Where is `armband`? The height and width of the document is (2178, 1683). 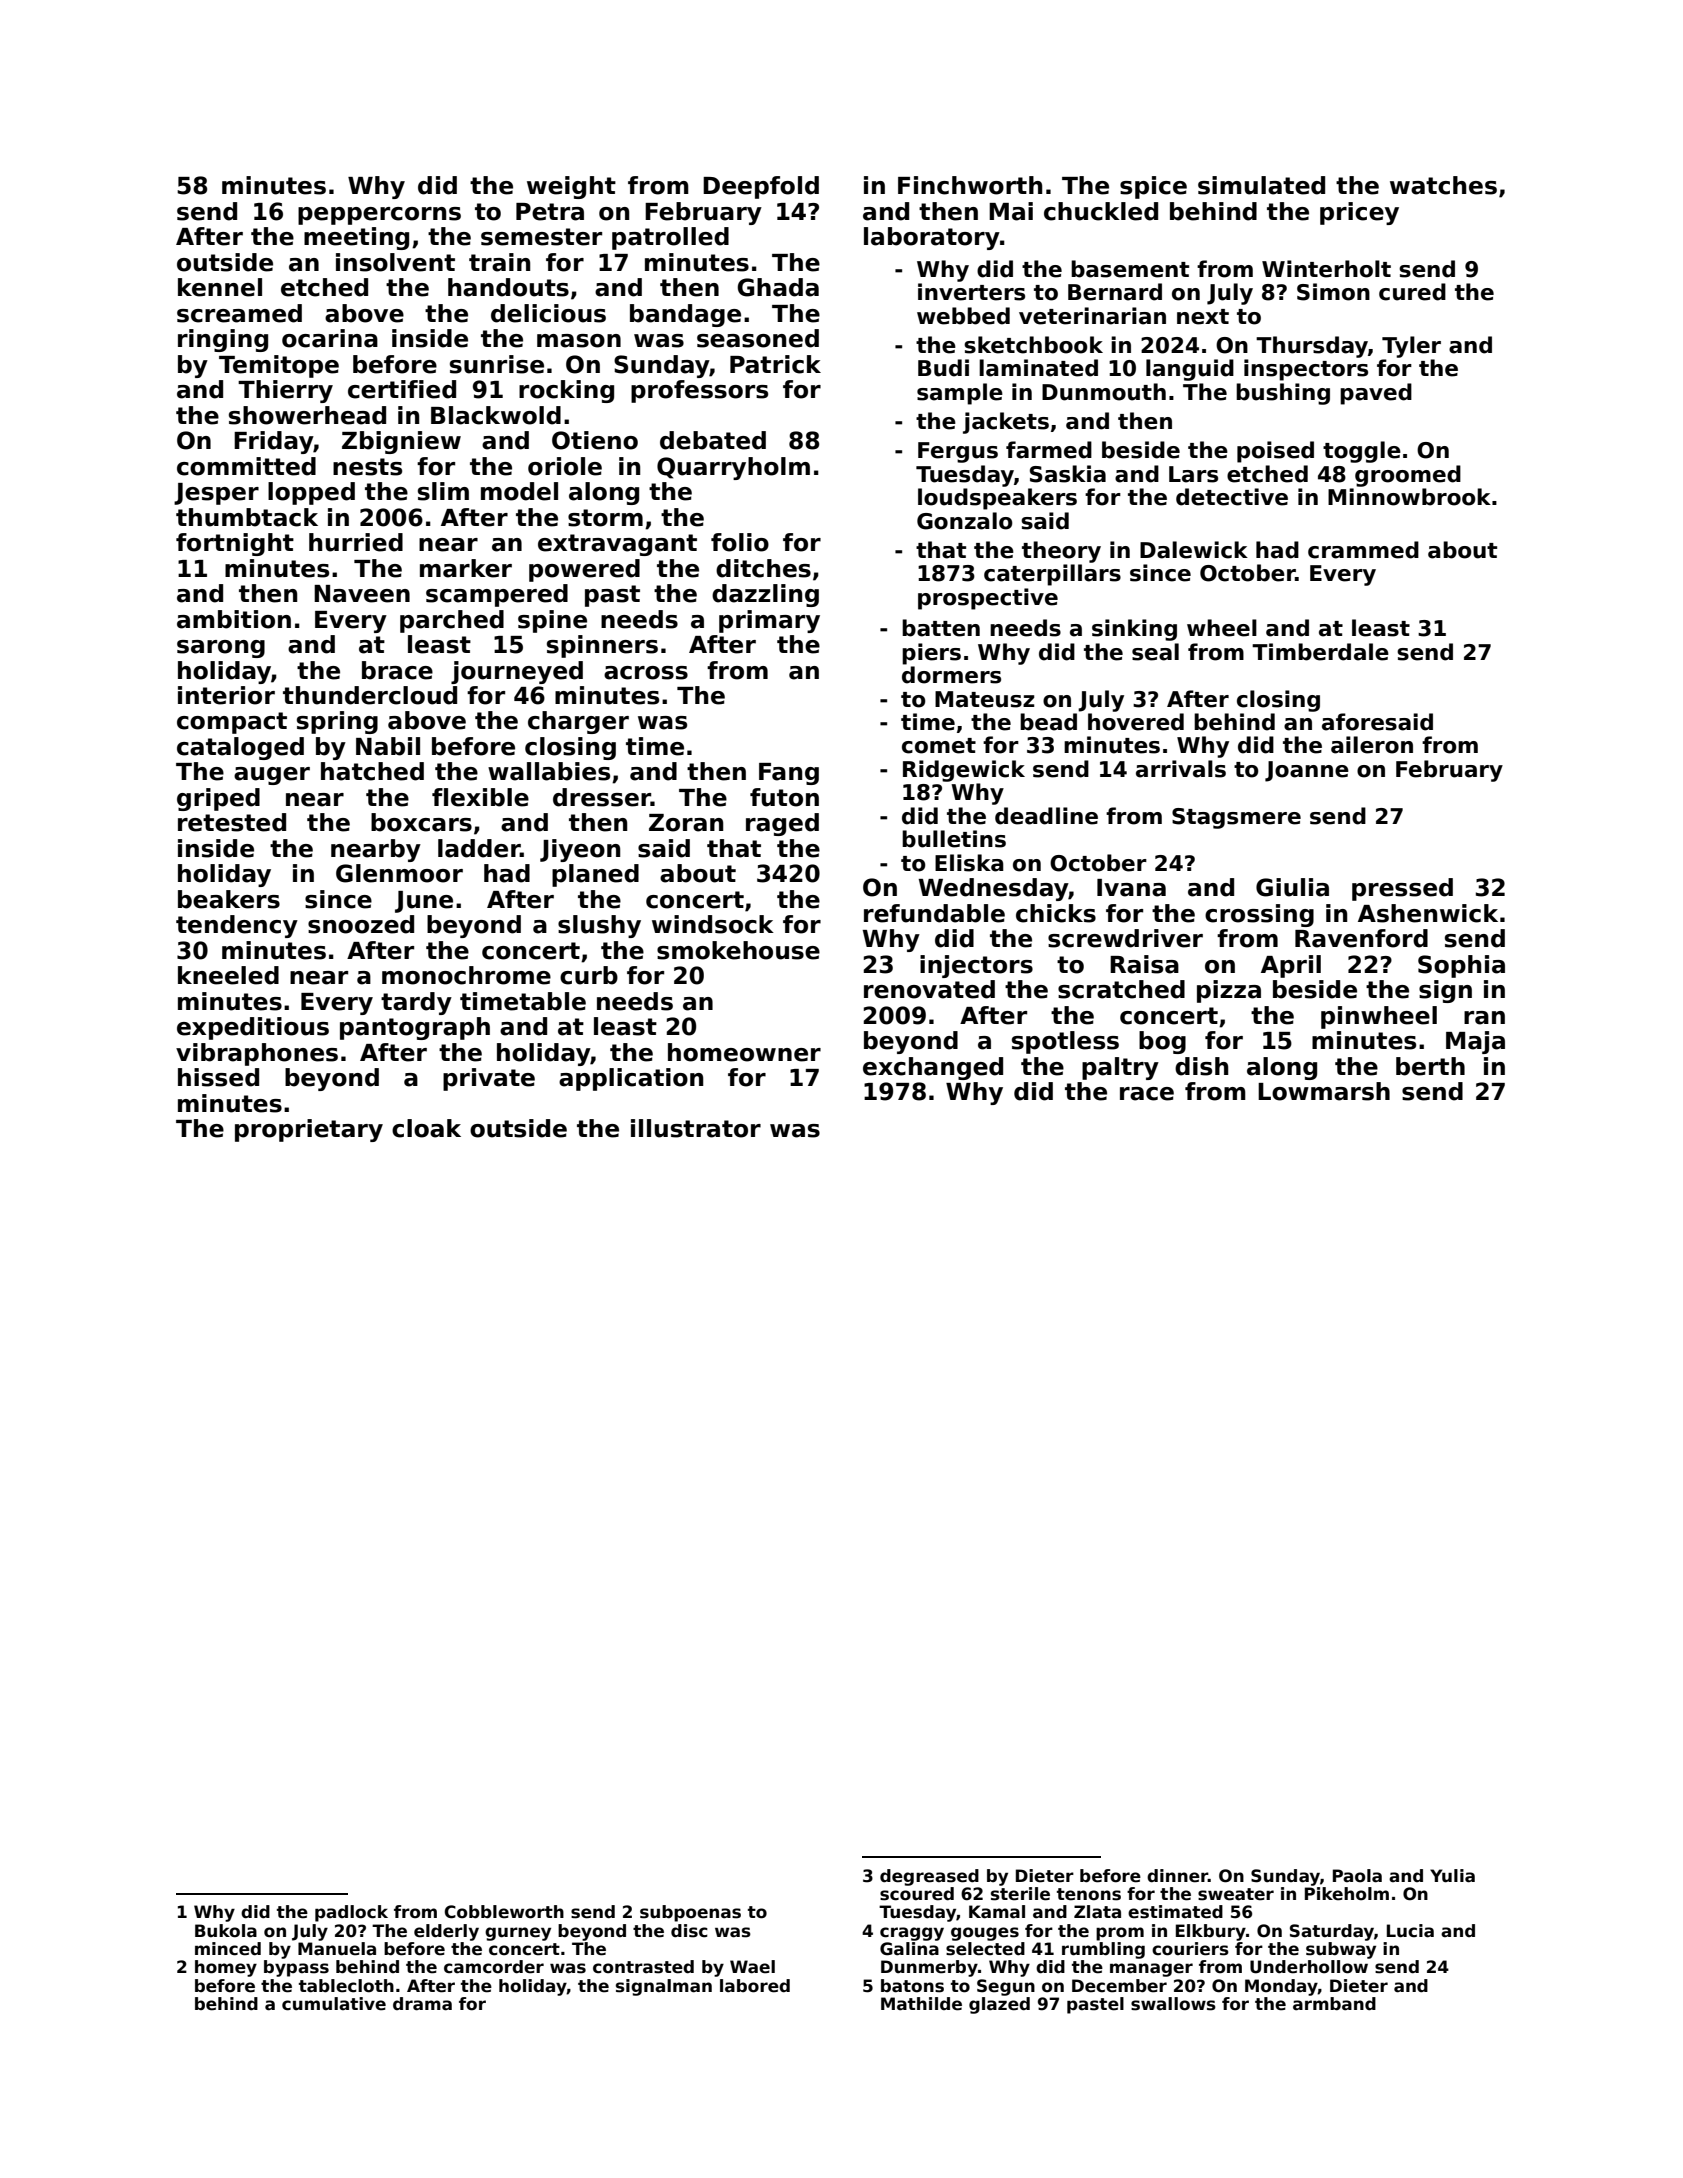
armband is located at coordinates (1334, 2004).
